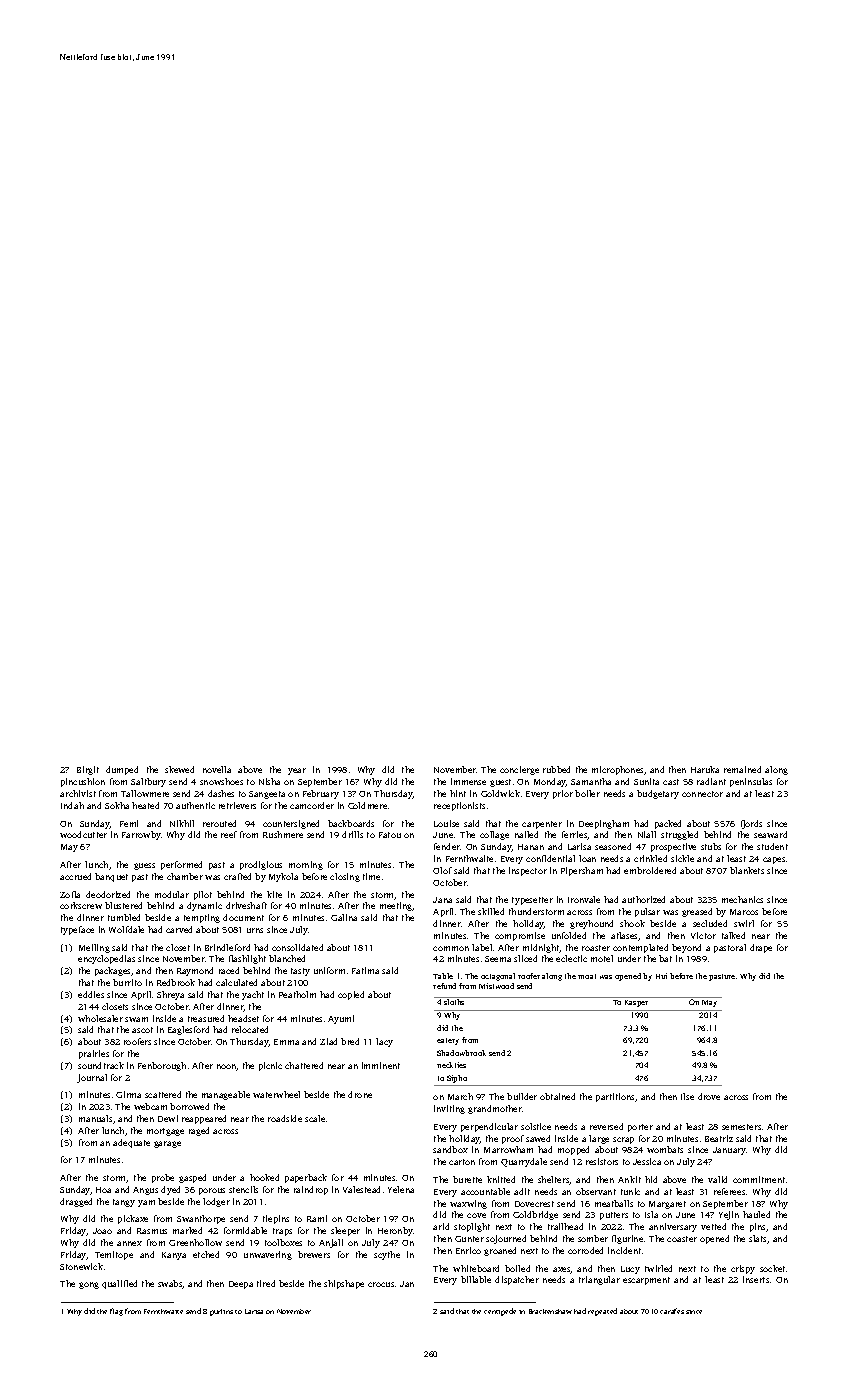 The image size is (849, 1400). Describe the element at coordinates (710, 923) in the screenshot. I see `secluded` at that location.
